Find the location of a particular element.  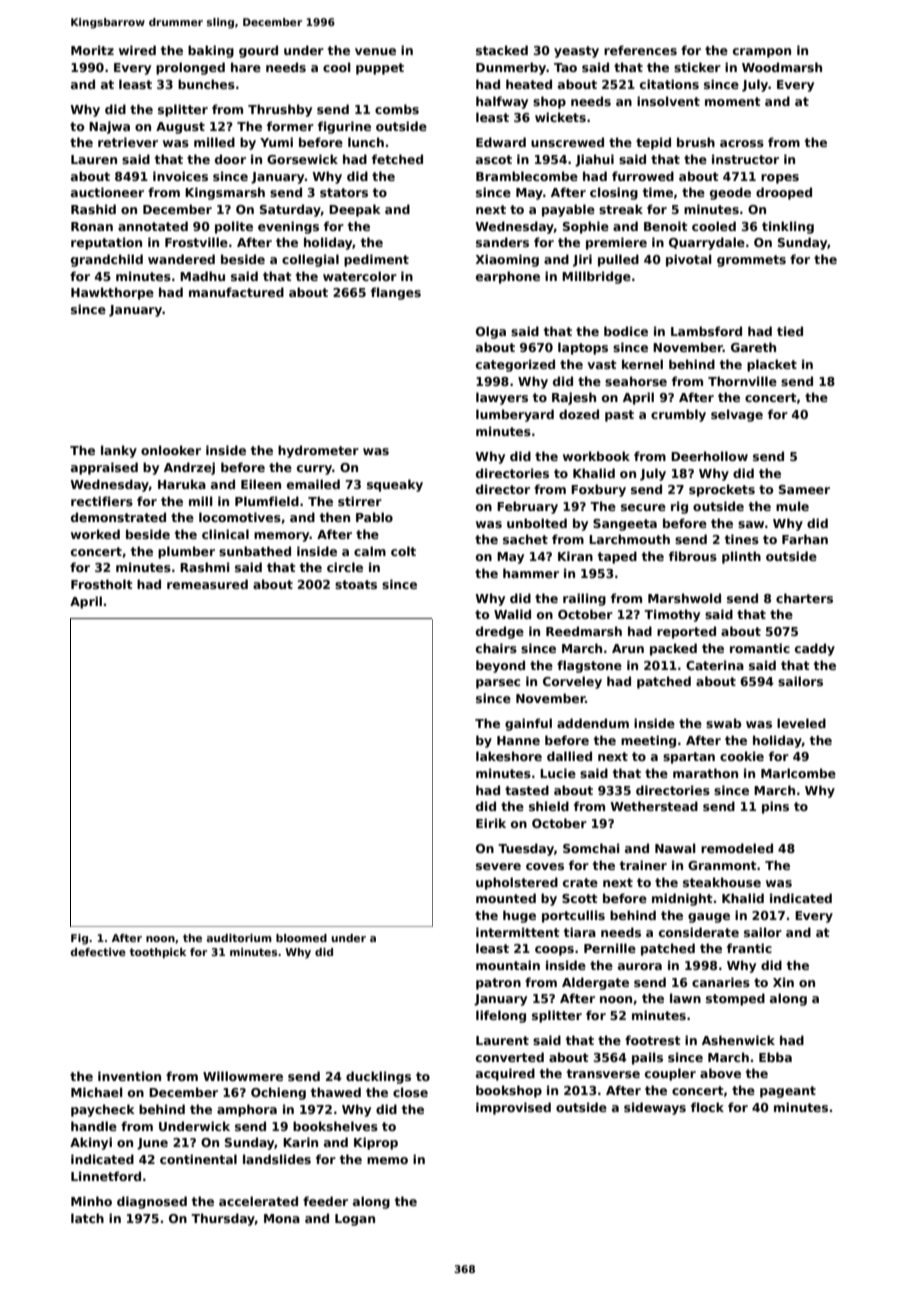

flanges is located at coordinates (396, 293).
